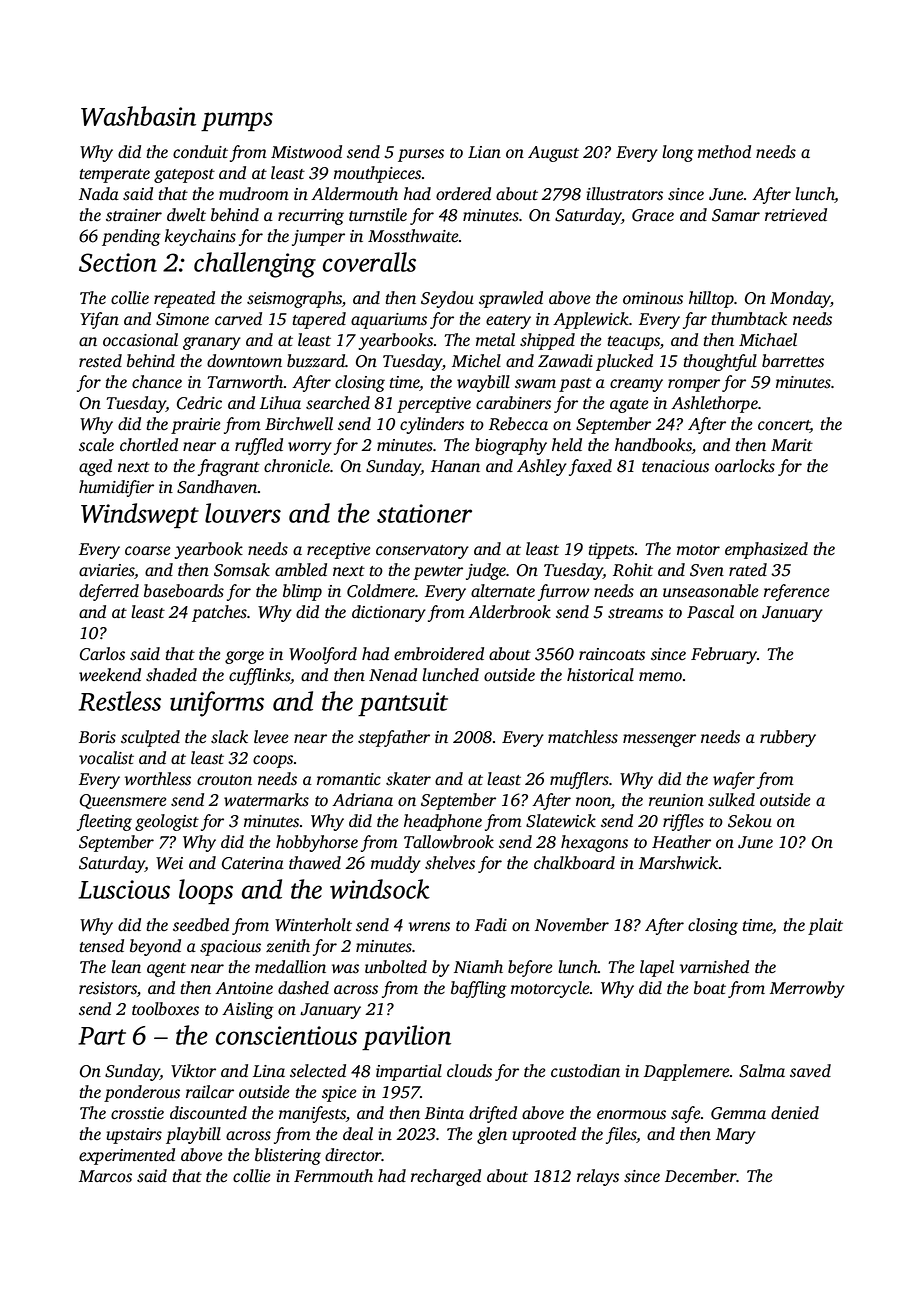  What do you see at coordinates (724, 152) in the screenshot?
I see `method` at bounding box center [724, 152].
